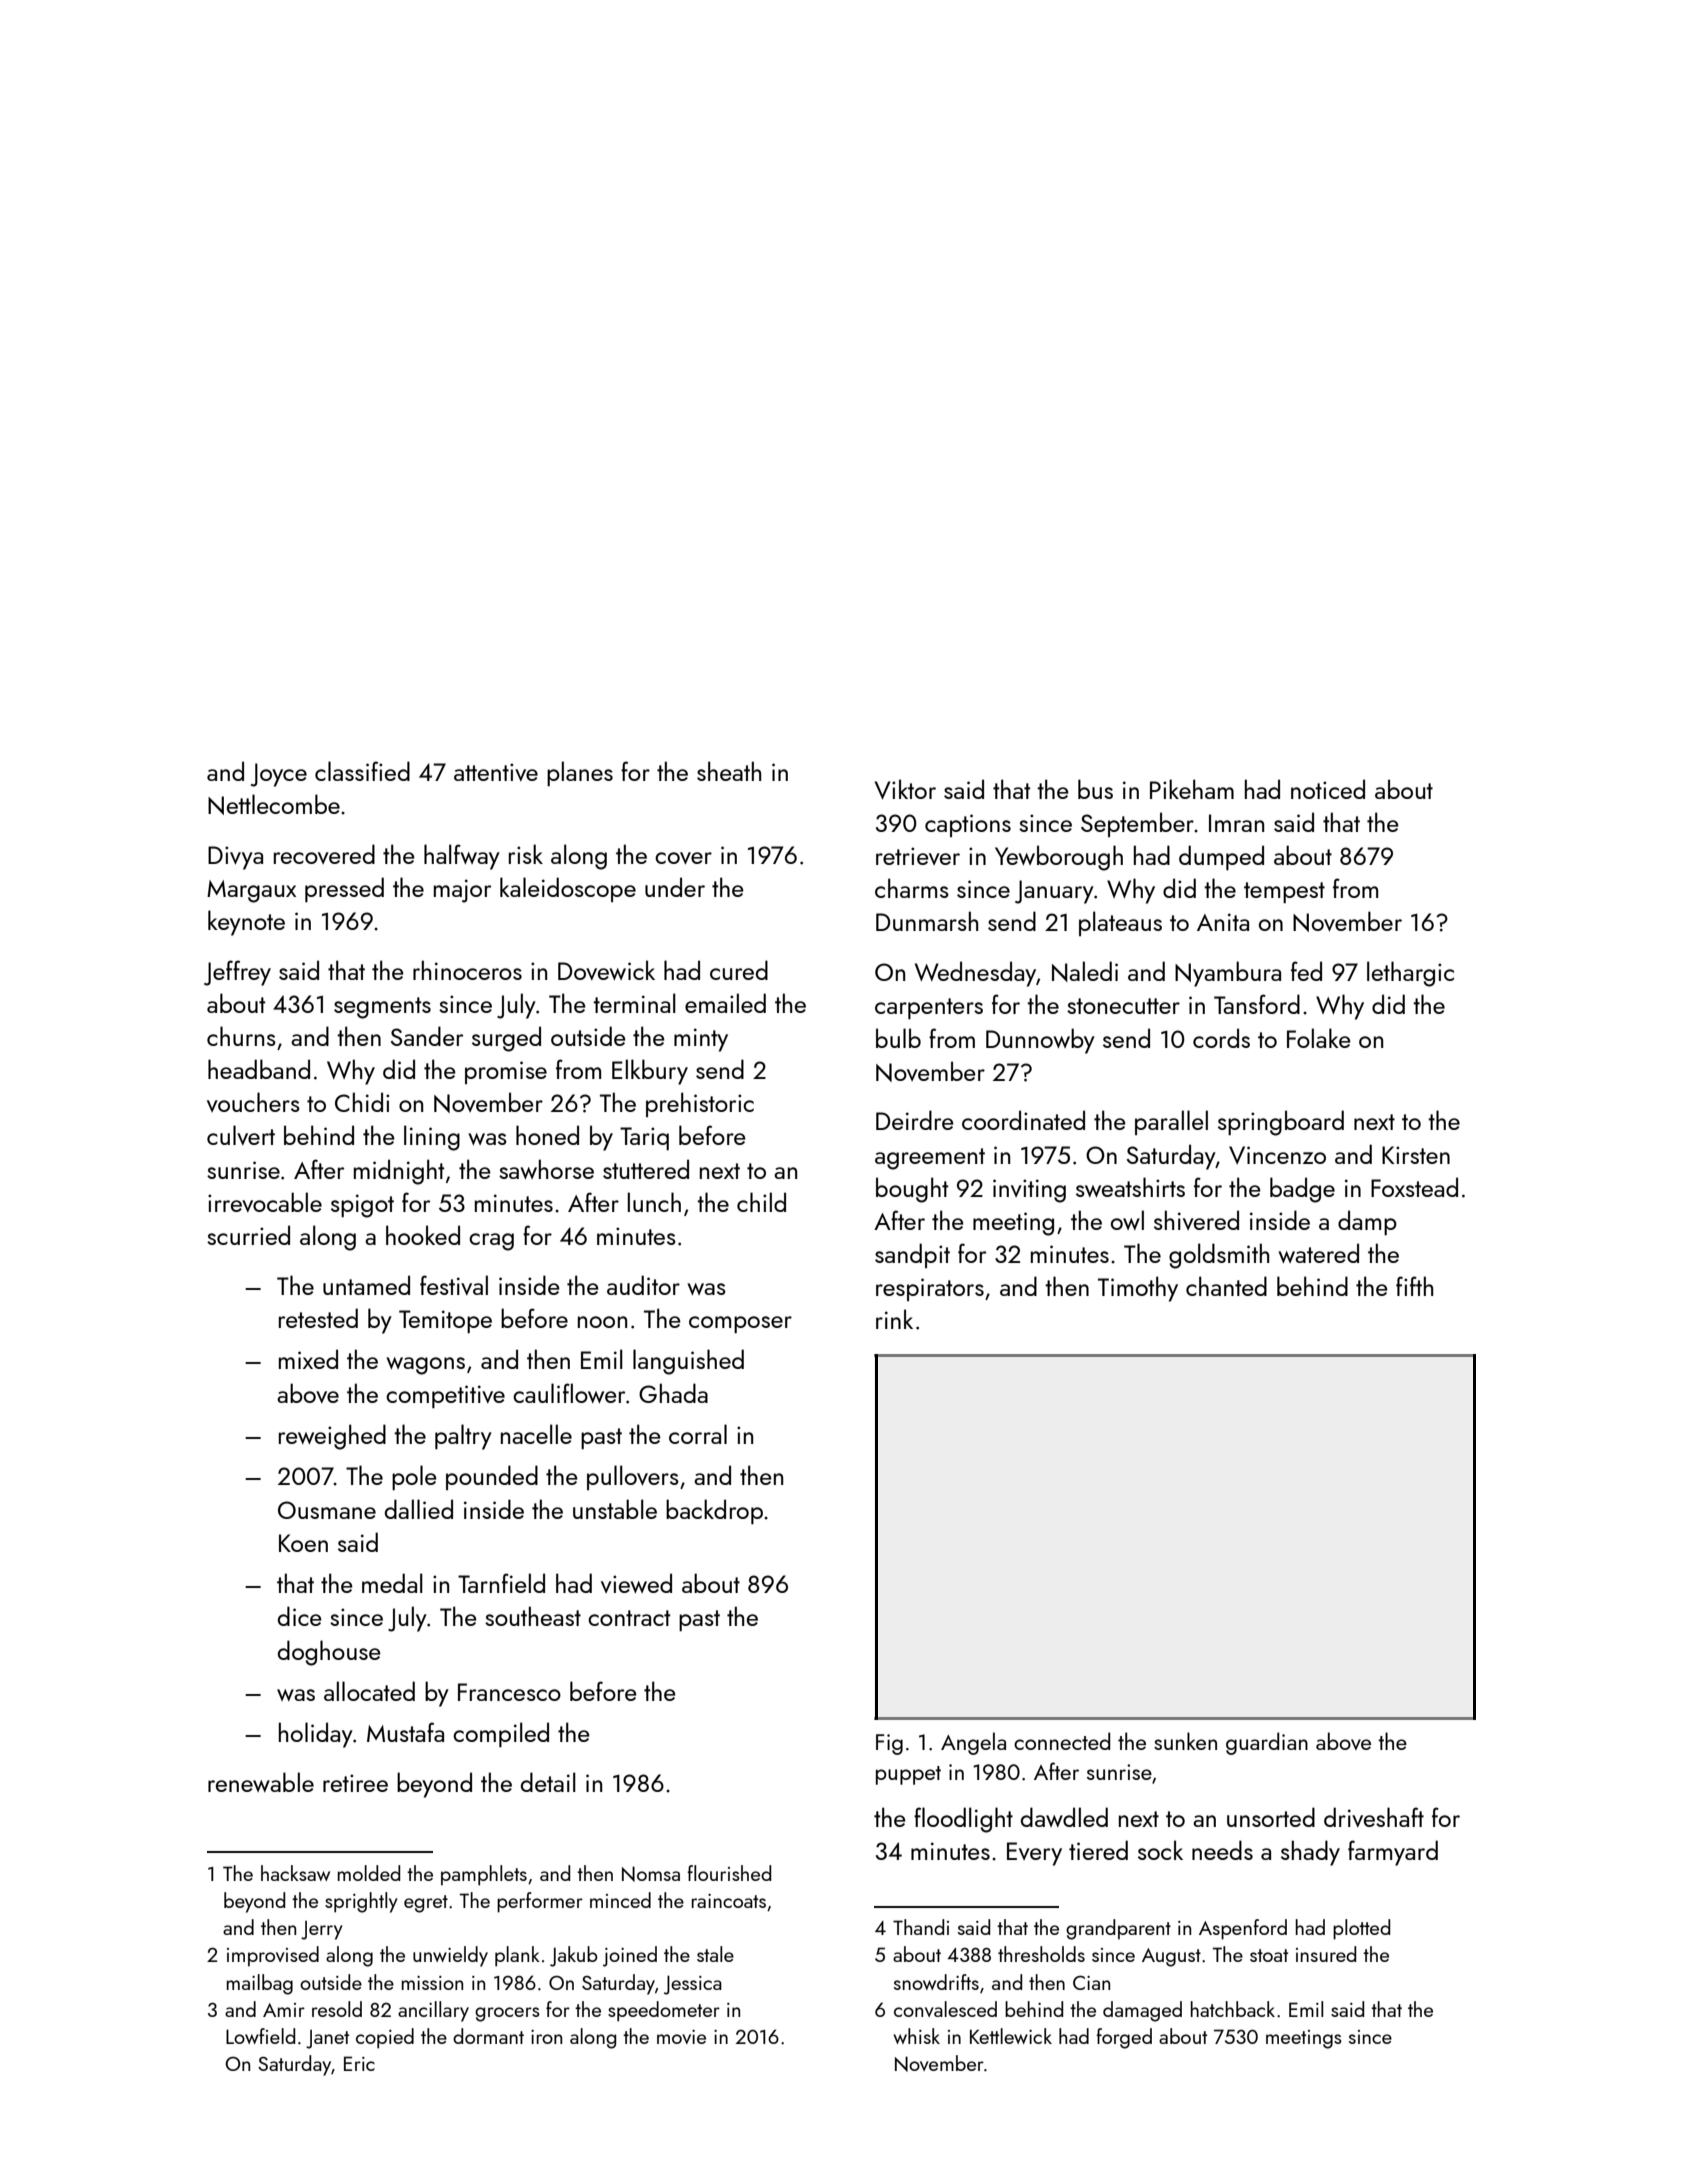  I want to click on sheath, so click(729, 771).
